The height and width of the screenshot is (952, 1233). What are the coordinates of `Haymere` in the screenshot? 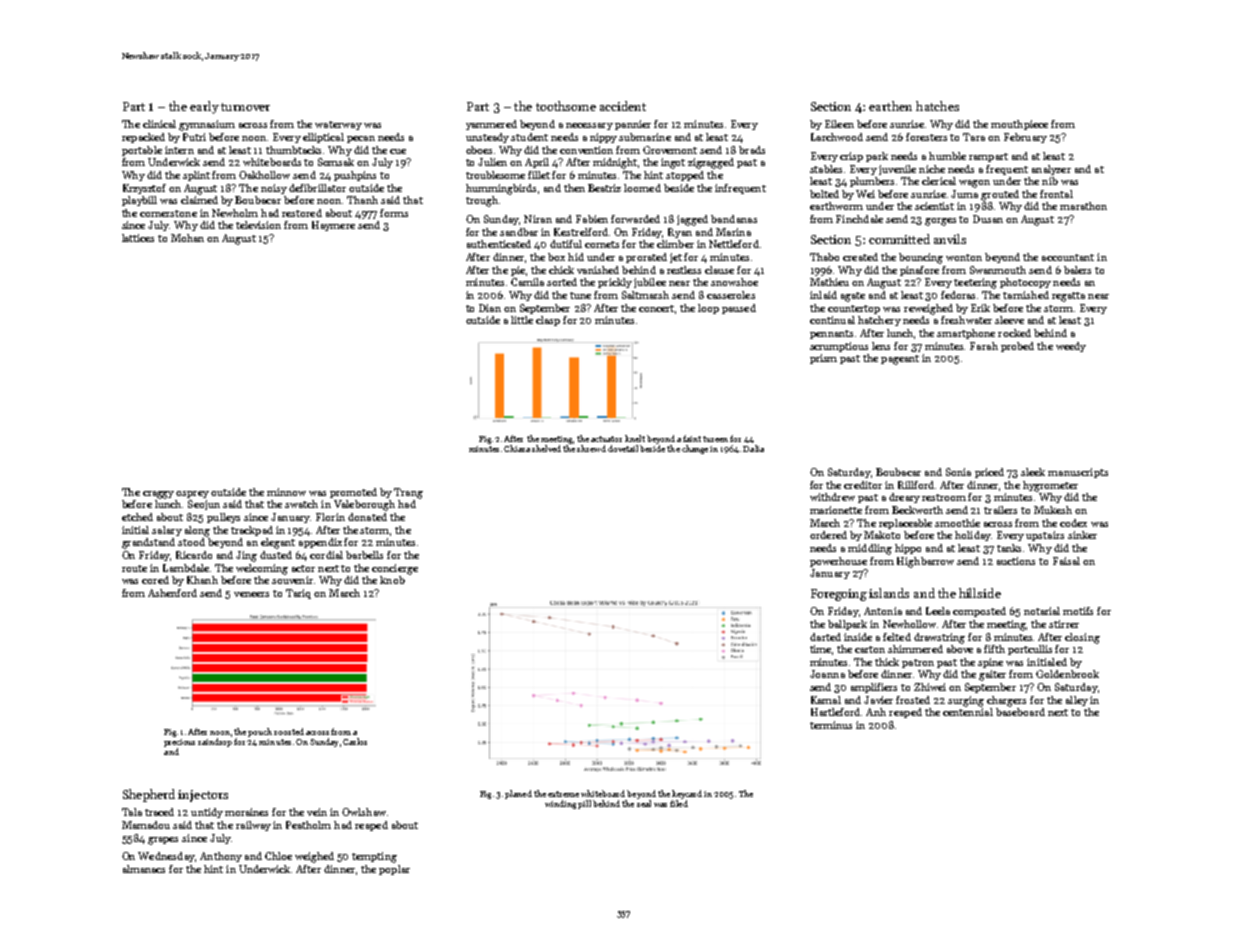 It's located at (333, 226).
